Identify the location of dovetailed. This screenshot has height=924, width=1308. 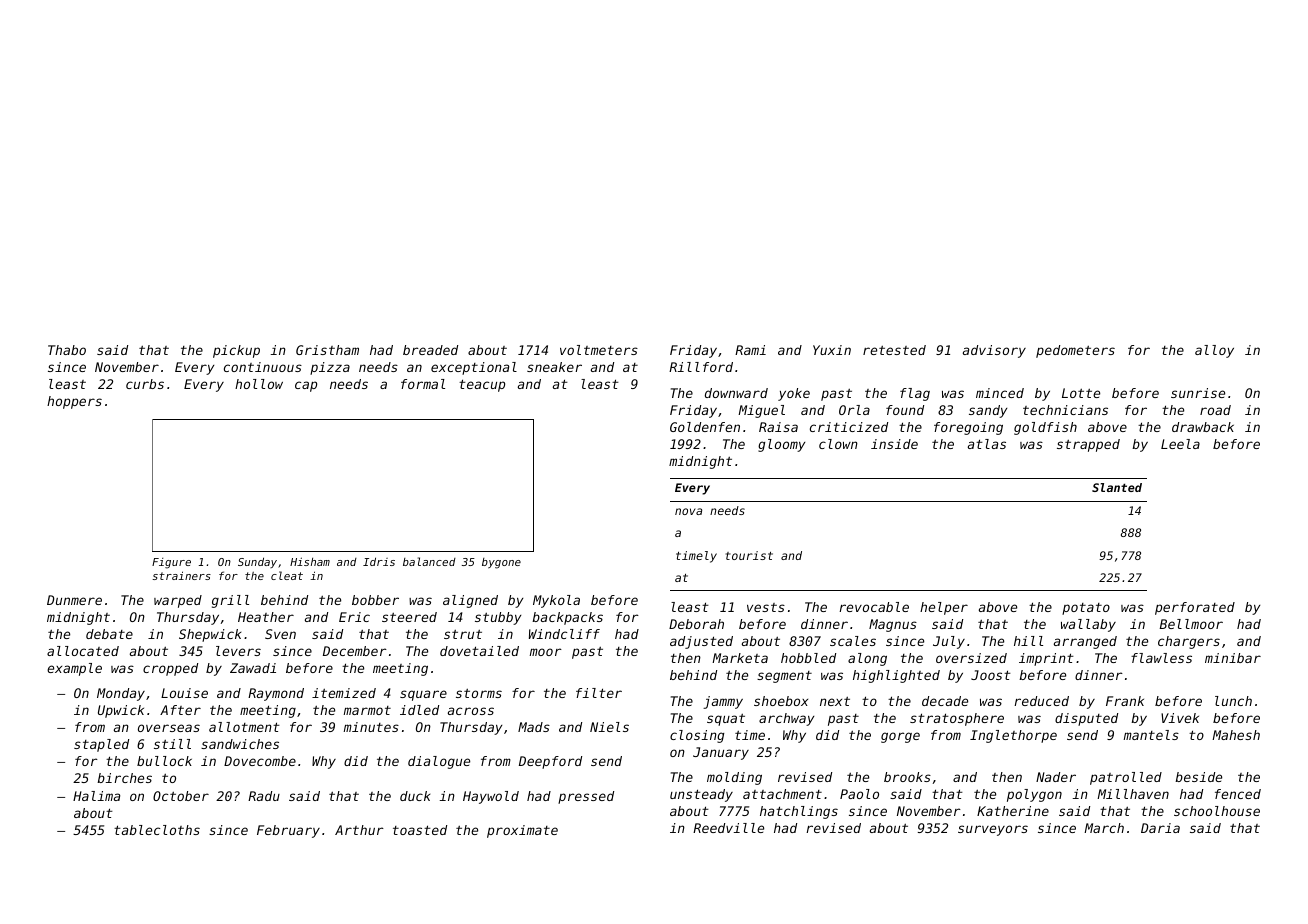
(479, 651).
